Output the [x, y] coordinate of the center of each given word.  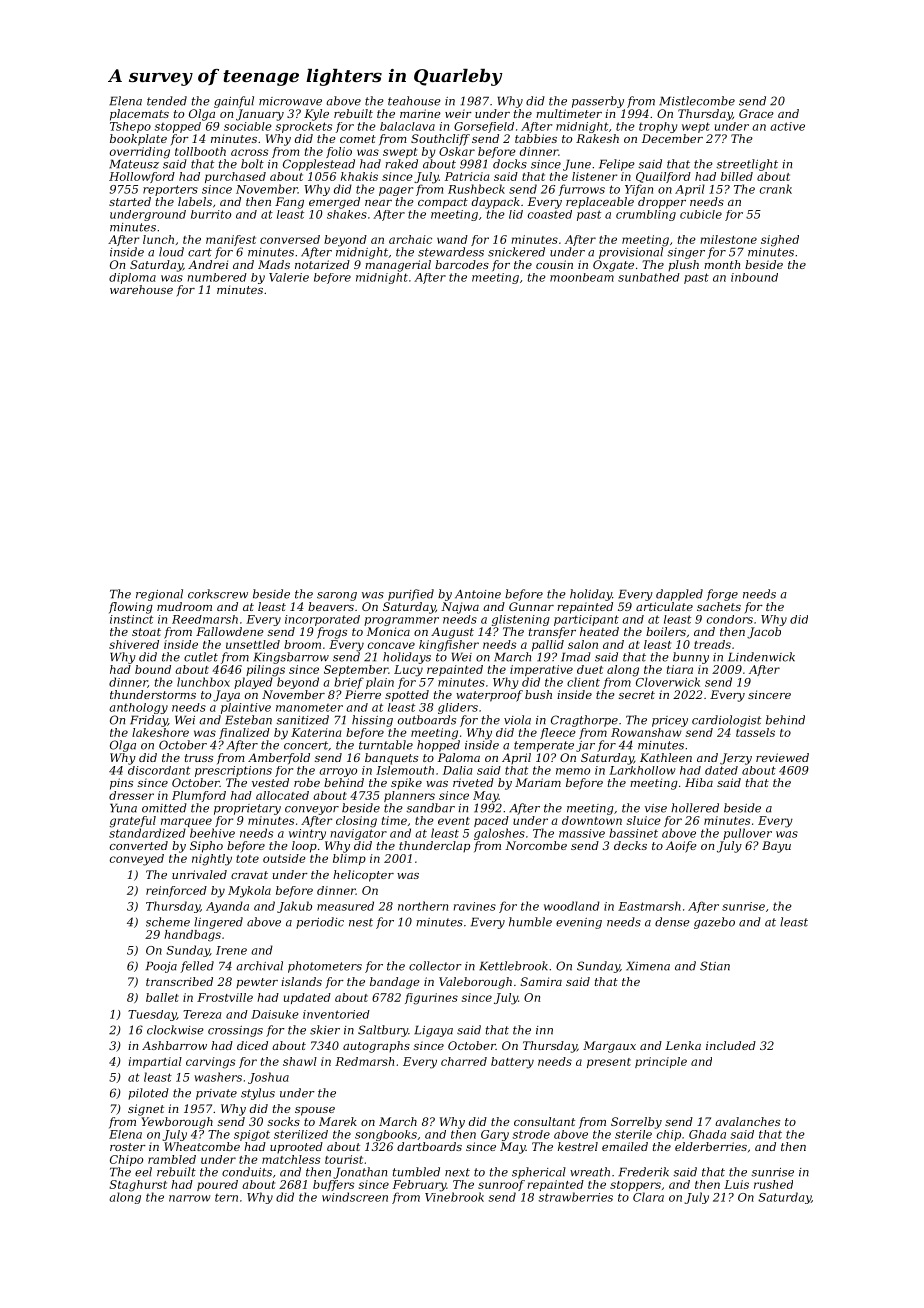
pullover [747, 834]
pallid [548, 645]
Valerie [289, 277]
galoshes [499, 834]
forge [722, 595]
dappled [679, 595]
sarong [337, 596]
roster [128, 1147]
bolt [252, 164]
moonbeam [582, 277]
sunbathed [649, 277]
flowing [131, 608]
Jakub [294, 907]
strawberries [576, 1197]
